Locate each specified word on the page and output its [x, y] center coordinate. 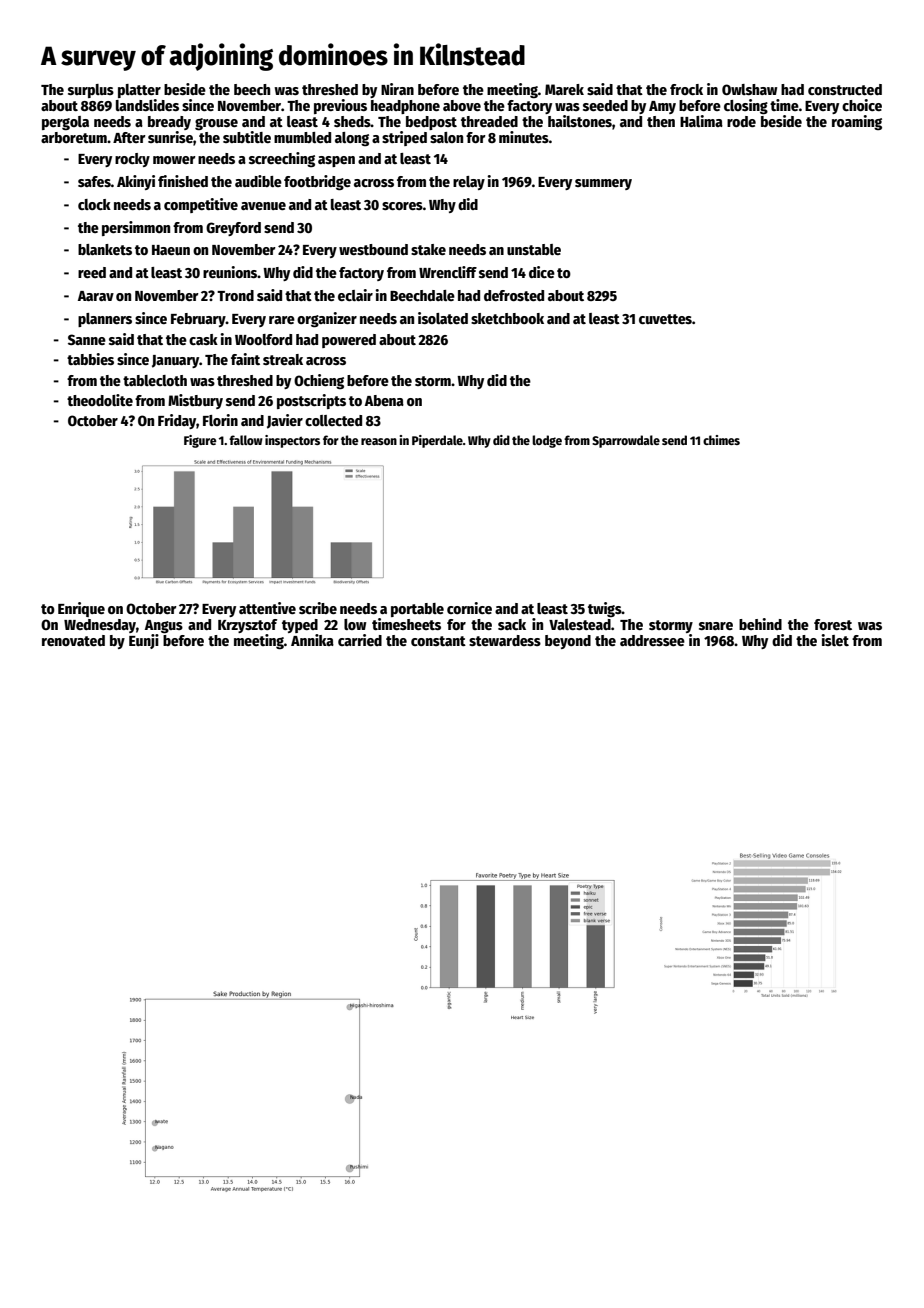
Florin [220, 420]
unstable [534, 249]
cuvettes [665, 319]
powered [349, 341]
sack [512, 624]
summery [603, 184]
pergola [65, 123]
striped [404, 138]
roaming [857, 122]
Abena [384, 400]
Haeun [171, 250]
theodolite [100, 400]
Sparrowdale [626, 441]
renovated [73, 640]
